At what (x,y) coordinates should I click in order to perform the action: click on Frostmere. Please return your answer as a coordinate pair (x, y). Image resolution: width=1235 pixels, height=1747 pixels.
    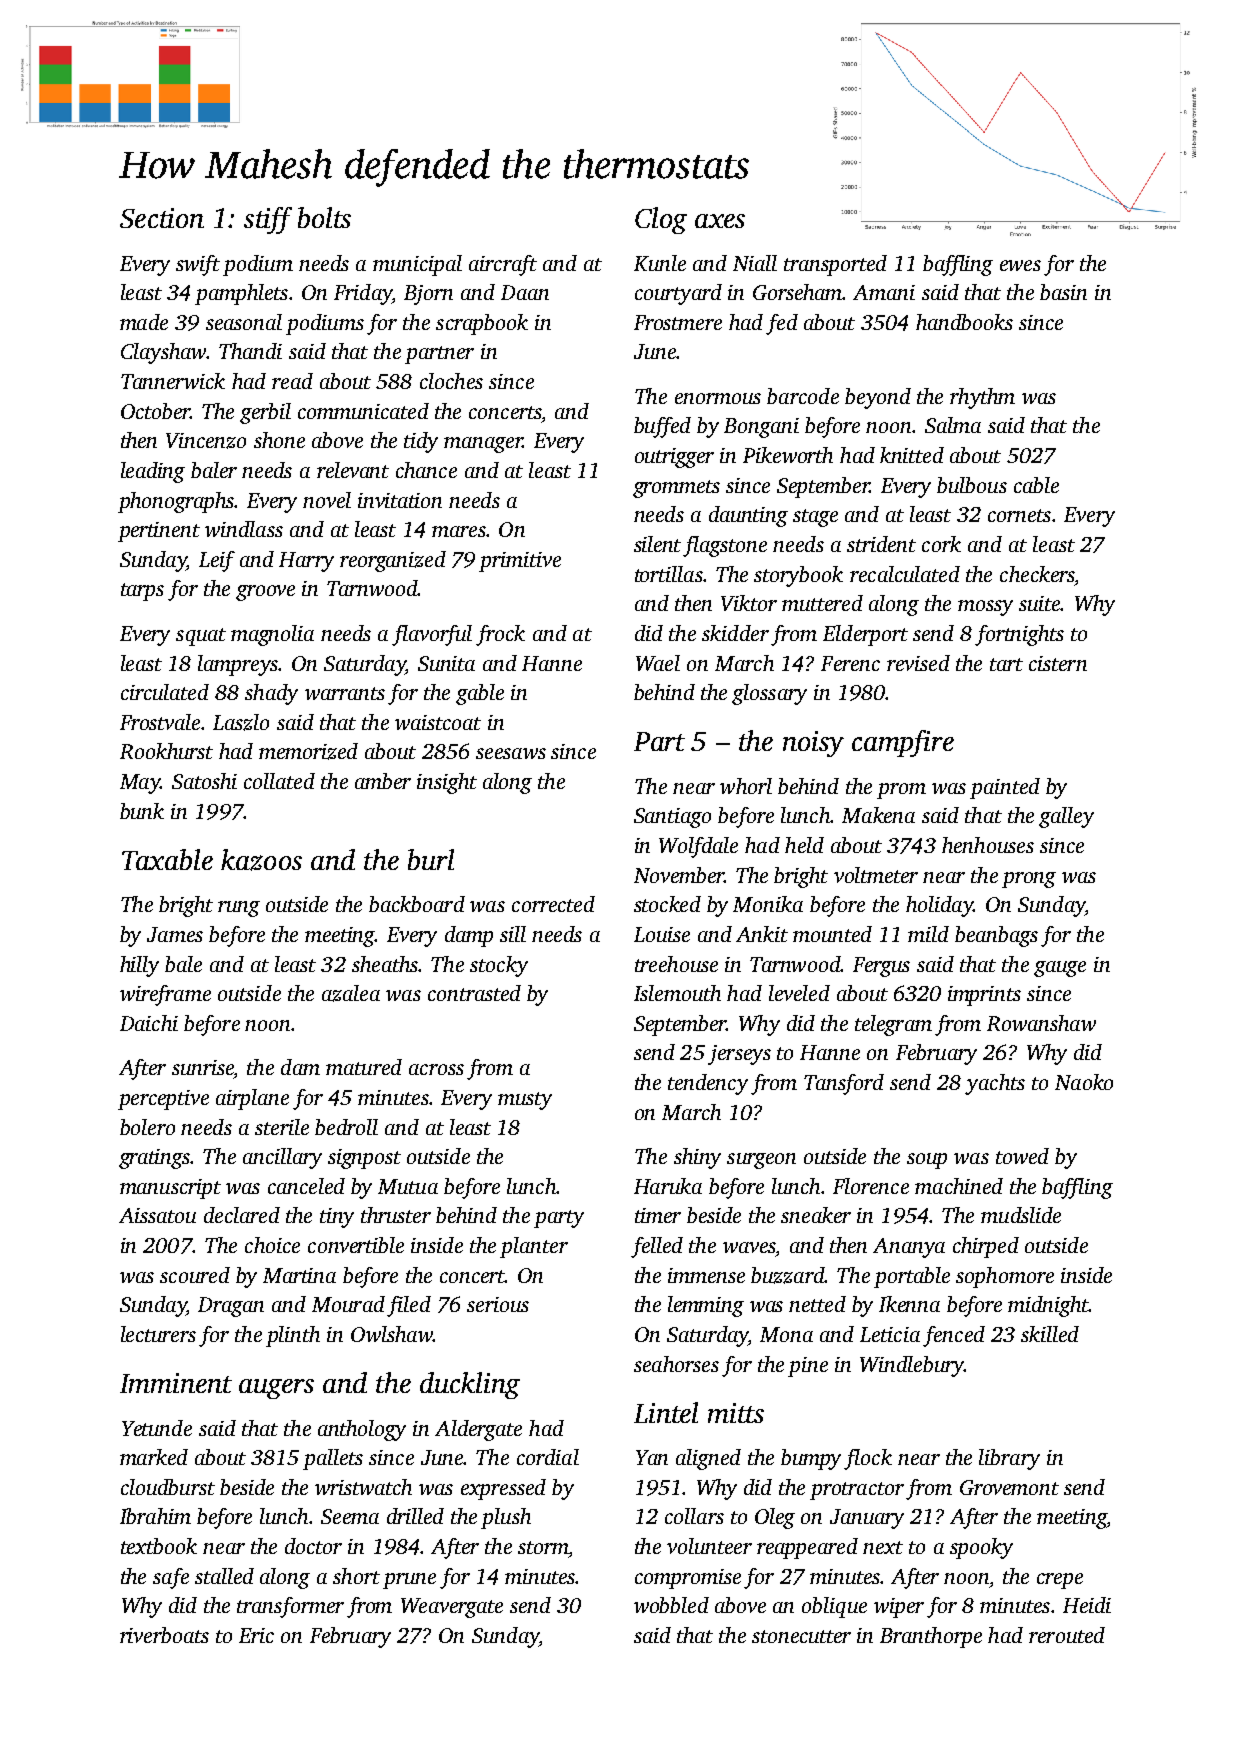
    Looking at the image, I should click on (678, 322).
